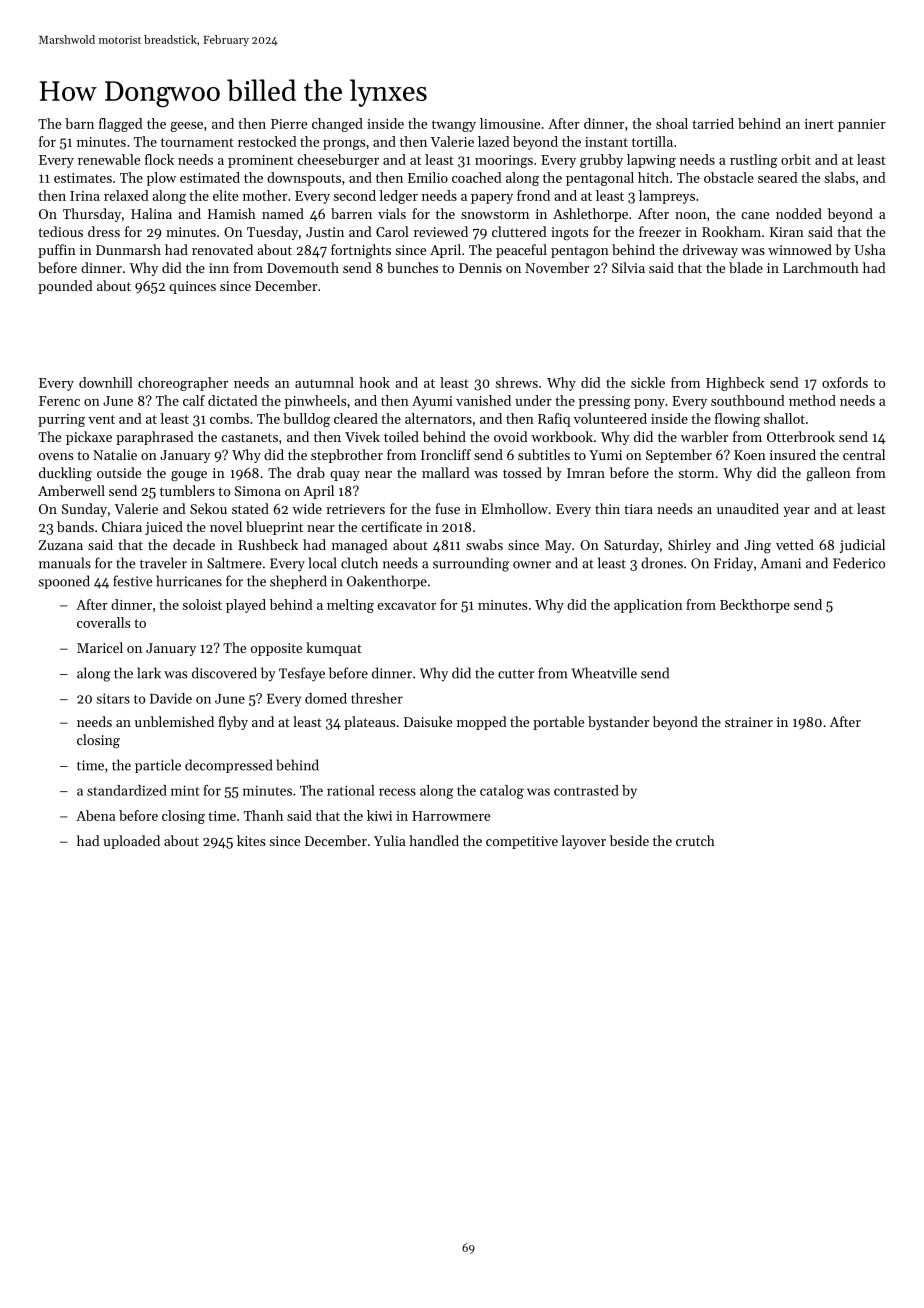 This page has height=1308, width=924. I want to click on renewable, so click(109, 159).
